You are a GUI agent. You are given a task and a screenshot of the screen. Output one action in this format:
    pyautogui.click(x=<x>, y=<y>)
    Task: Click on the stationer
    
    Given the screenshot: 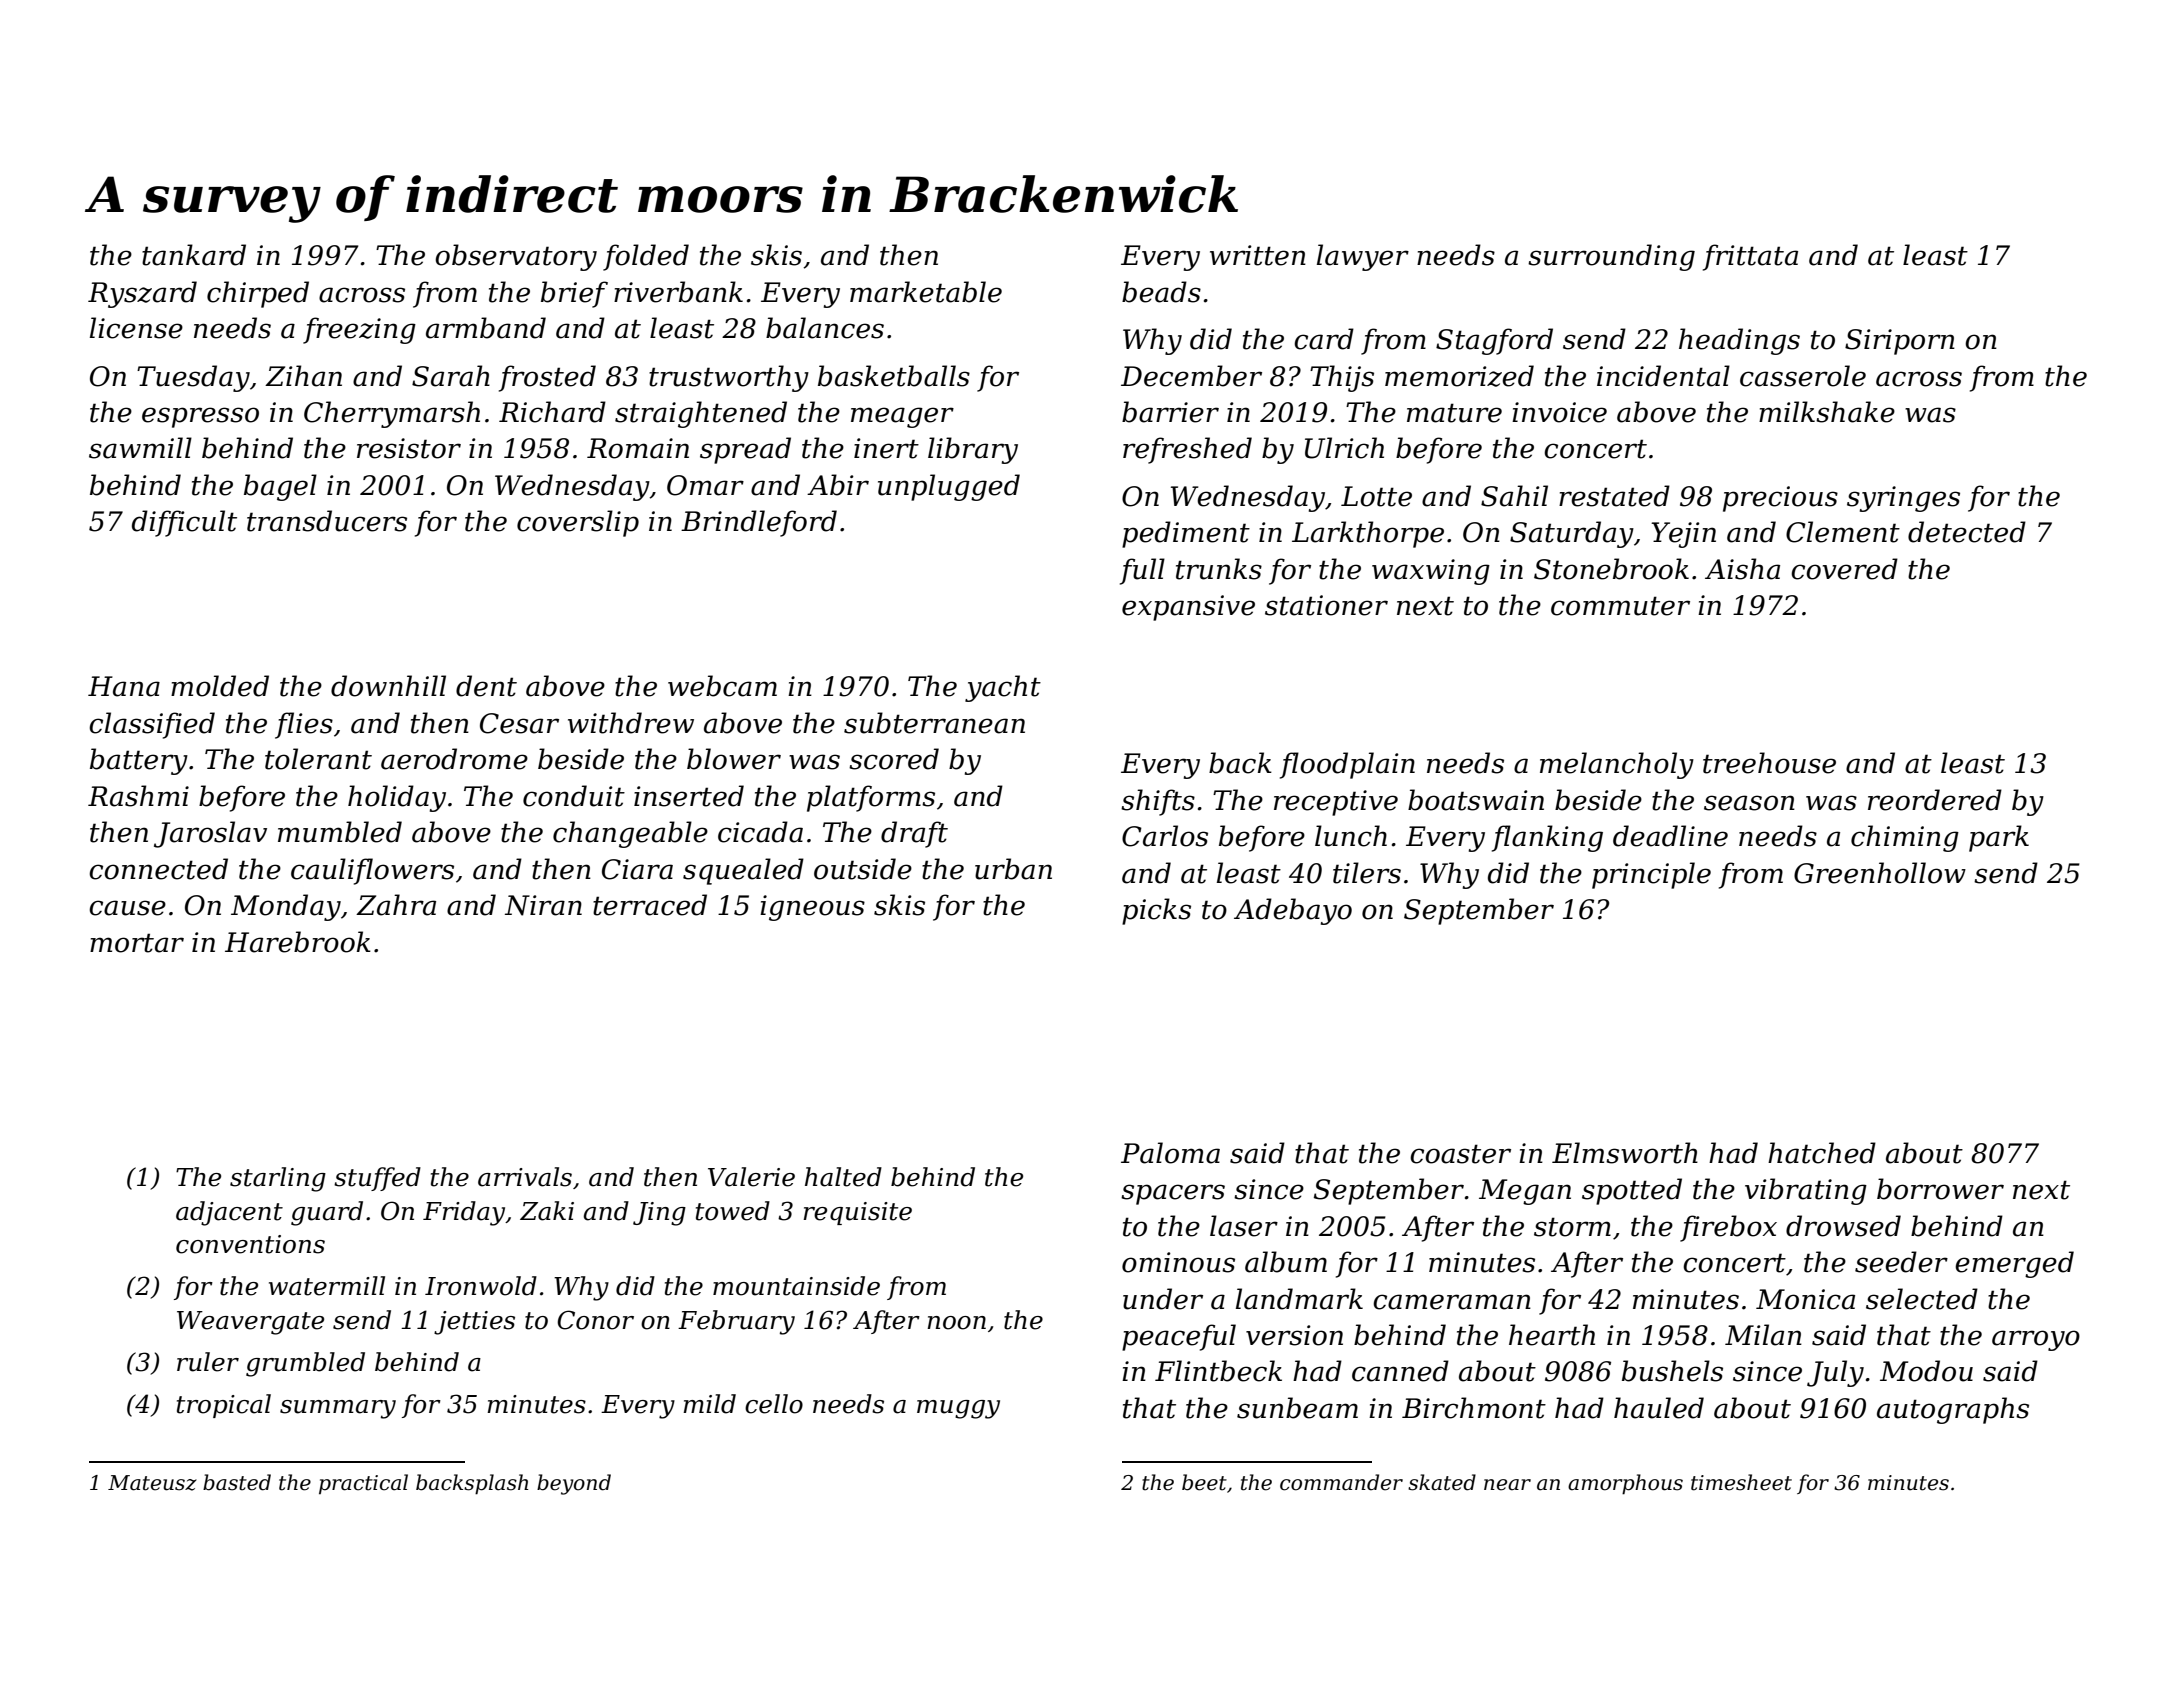 What is the action you would take?
    pyautogui.click(x=1326, y=605)
